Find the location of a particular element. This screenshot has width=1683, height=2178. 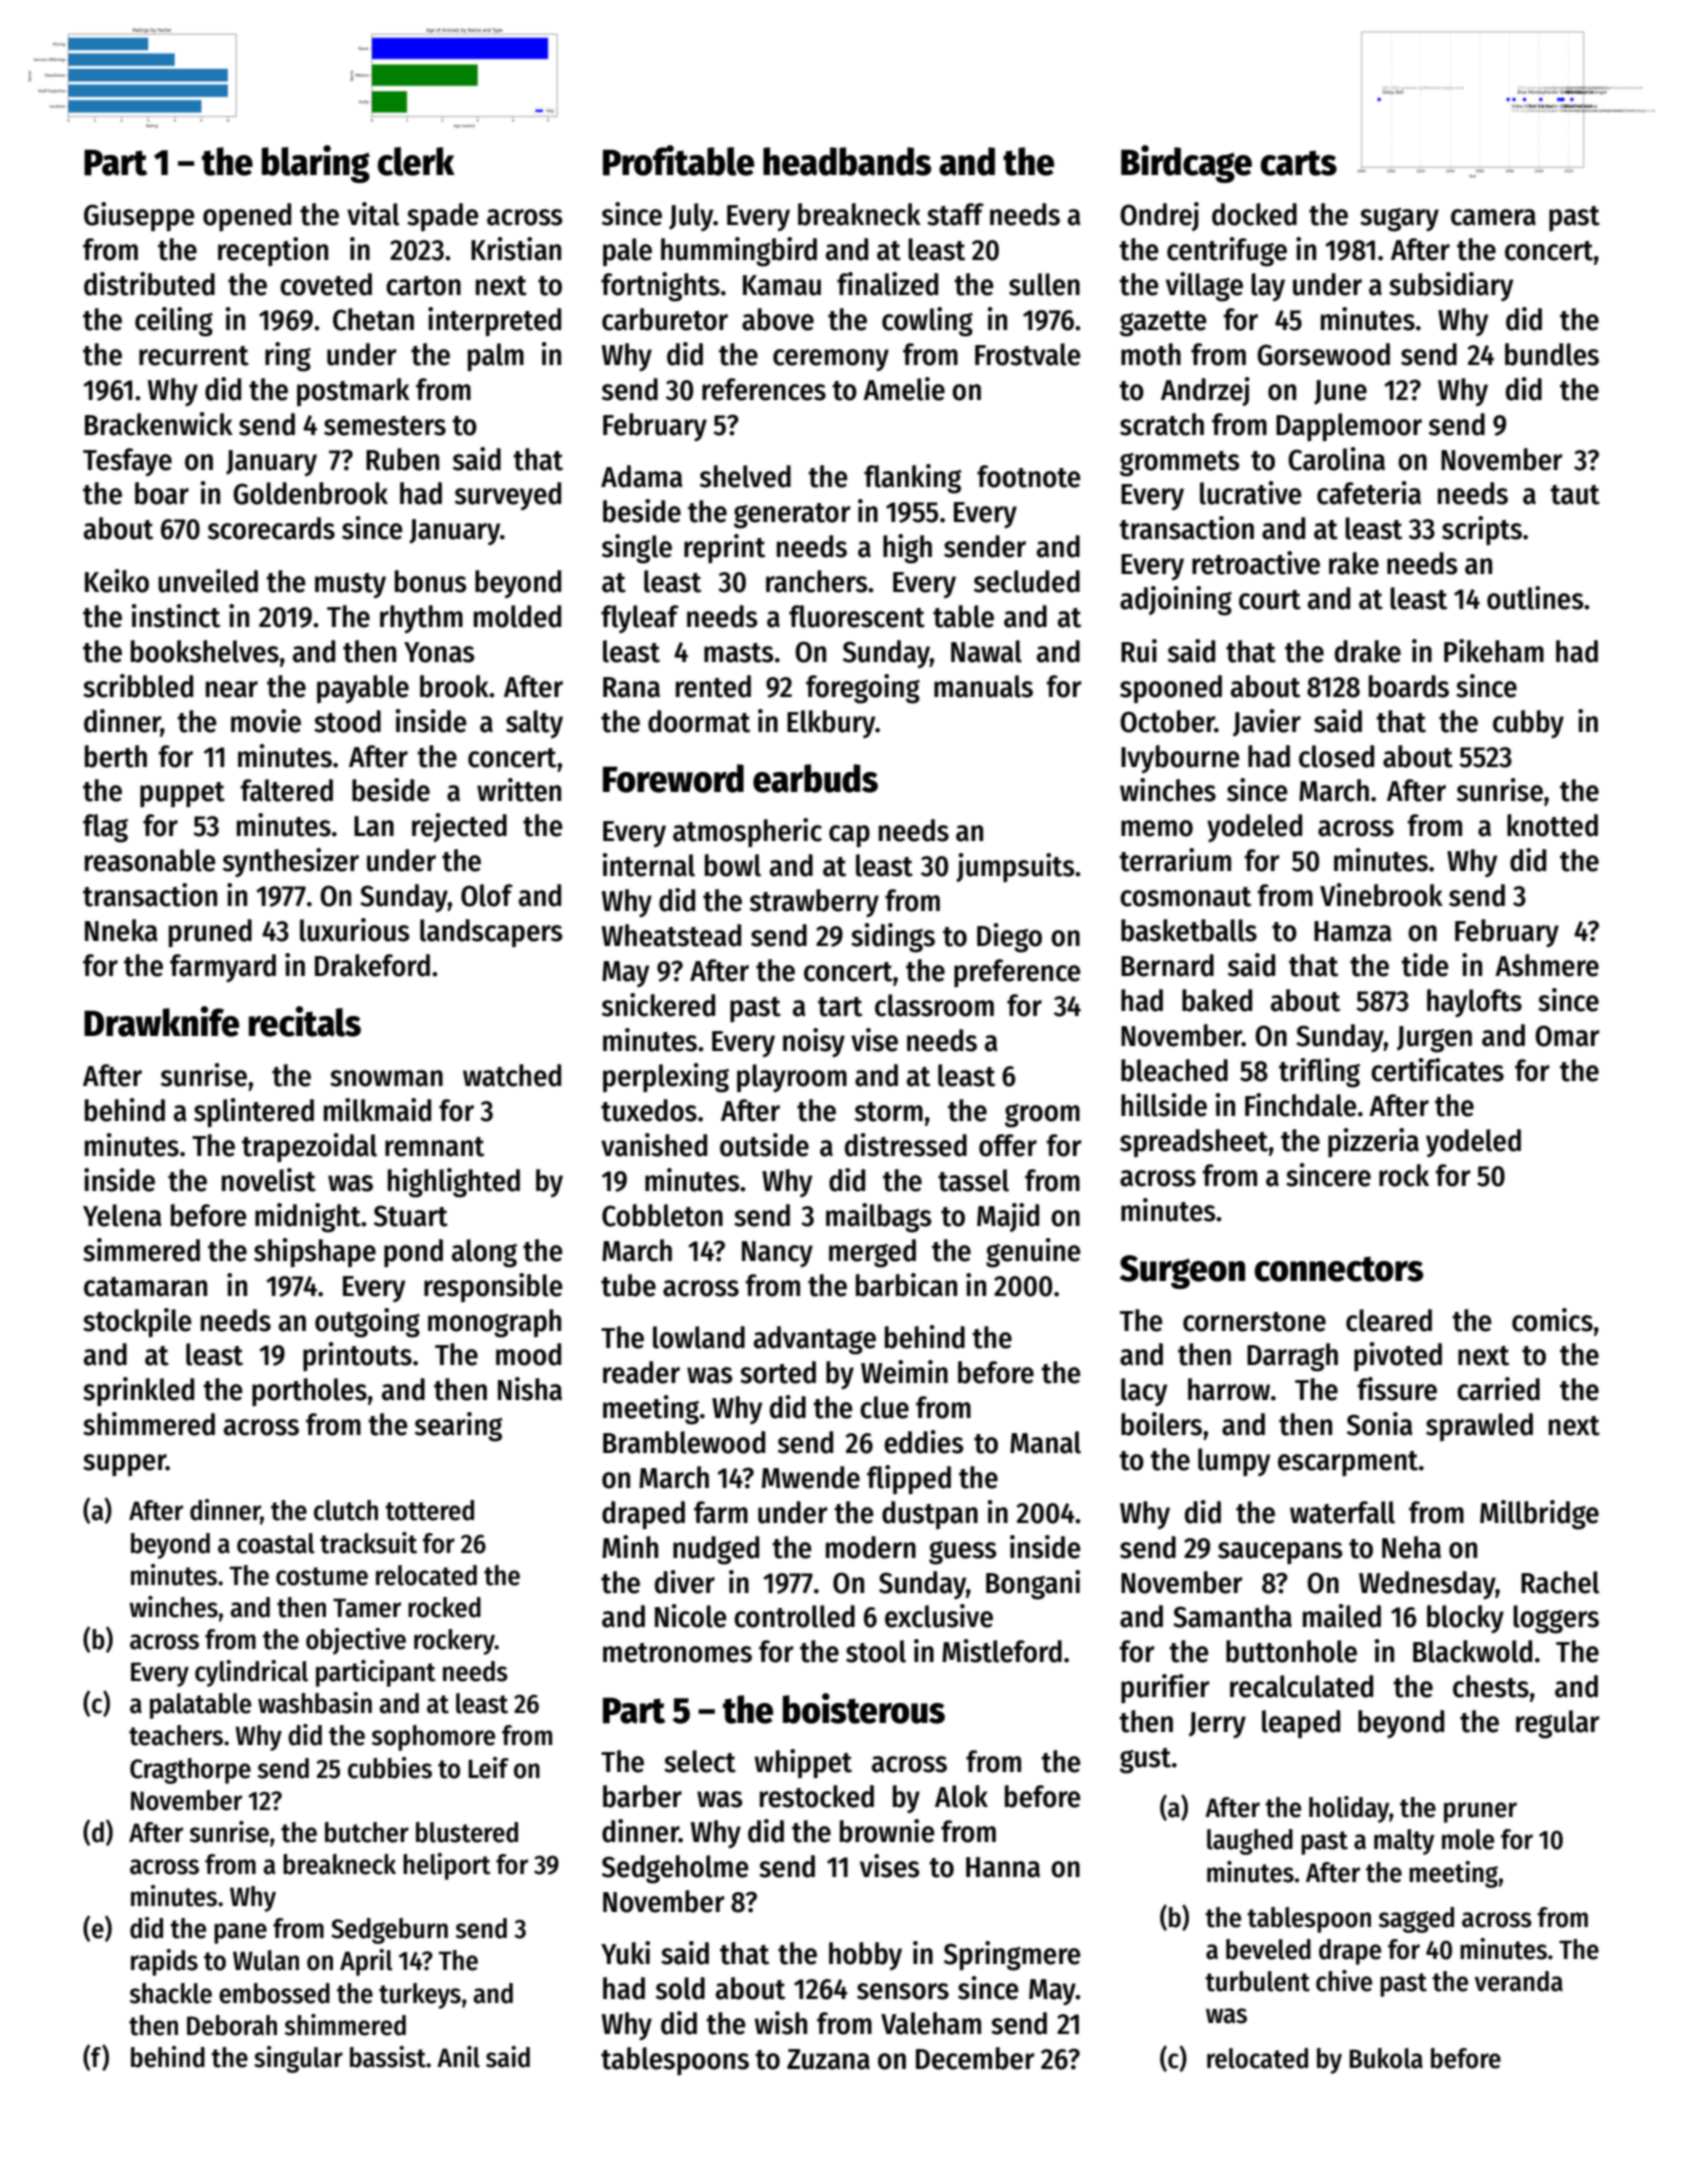

Millbridge is located at coordinates (1539, 1515).
